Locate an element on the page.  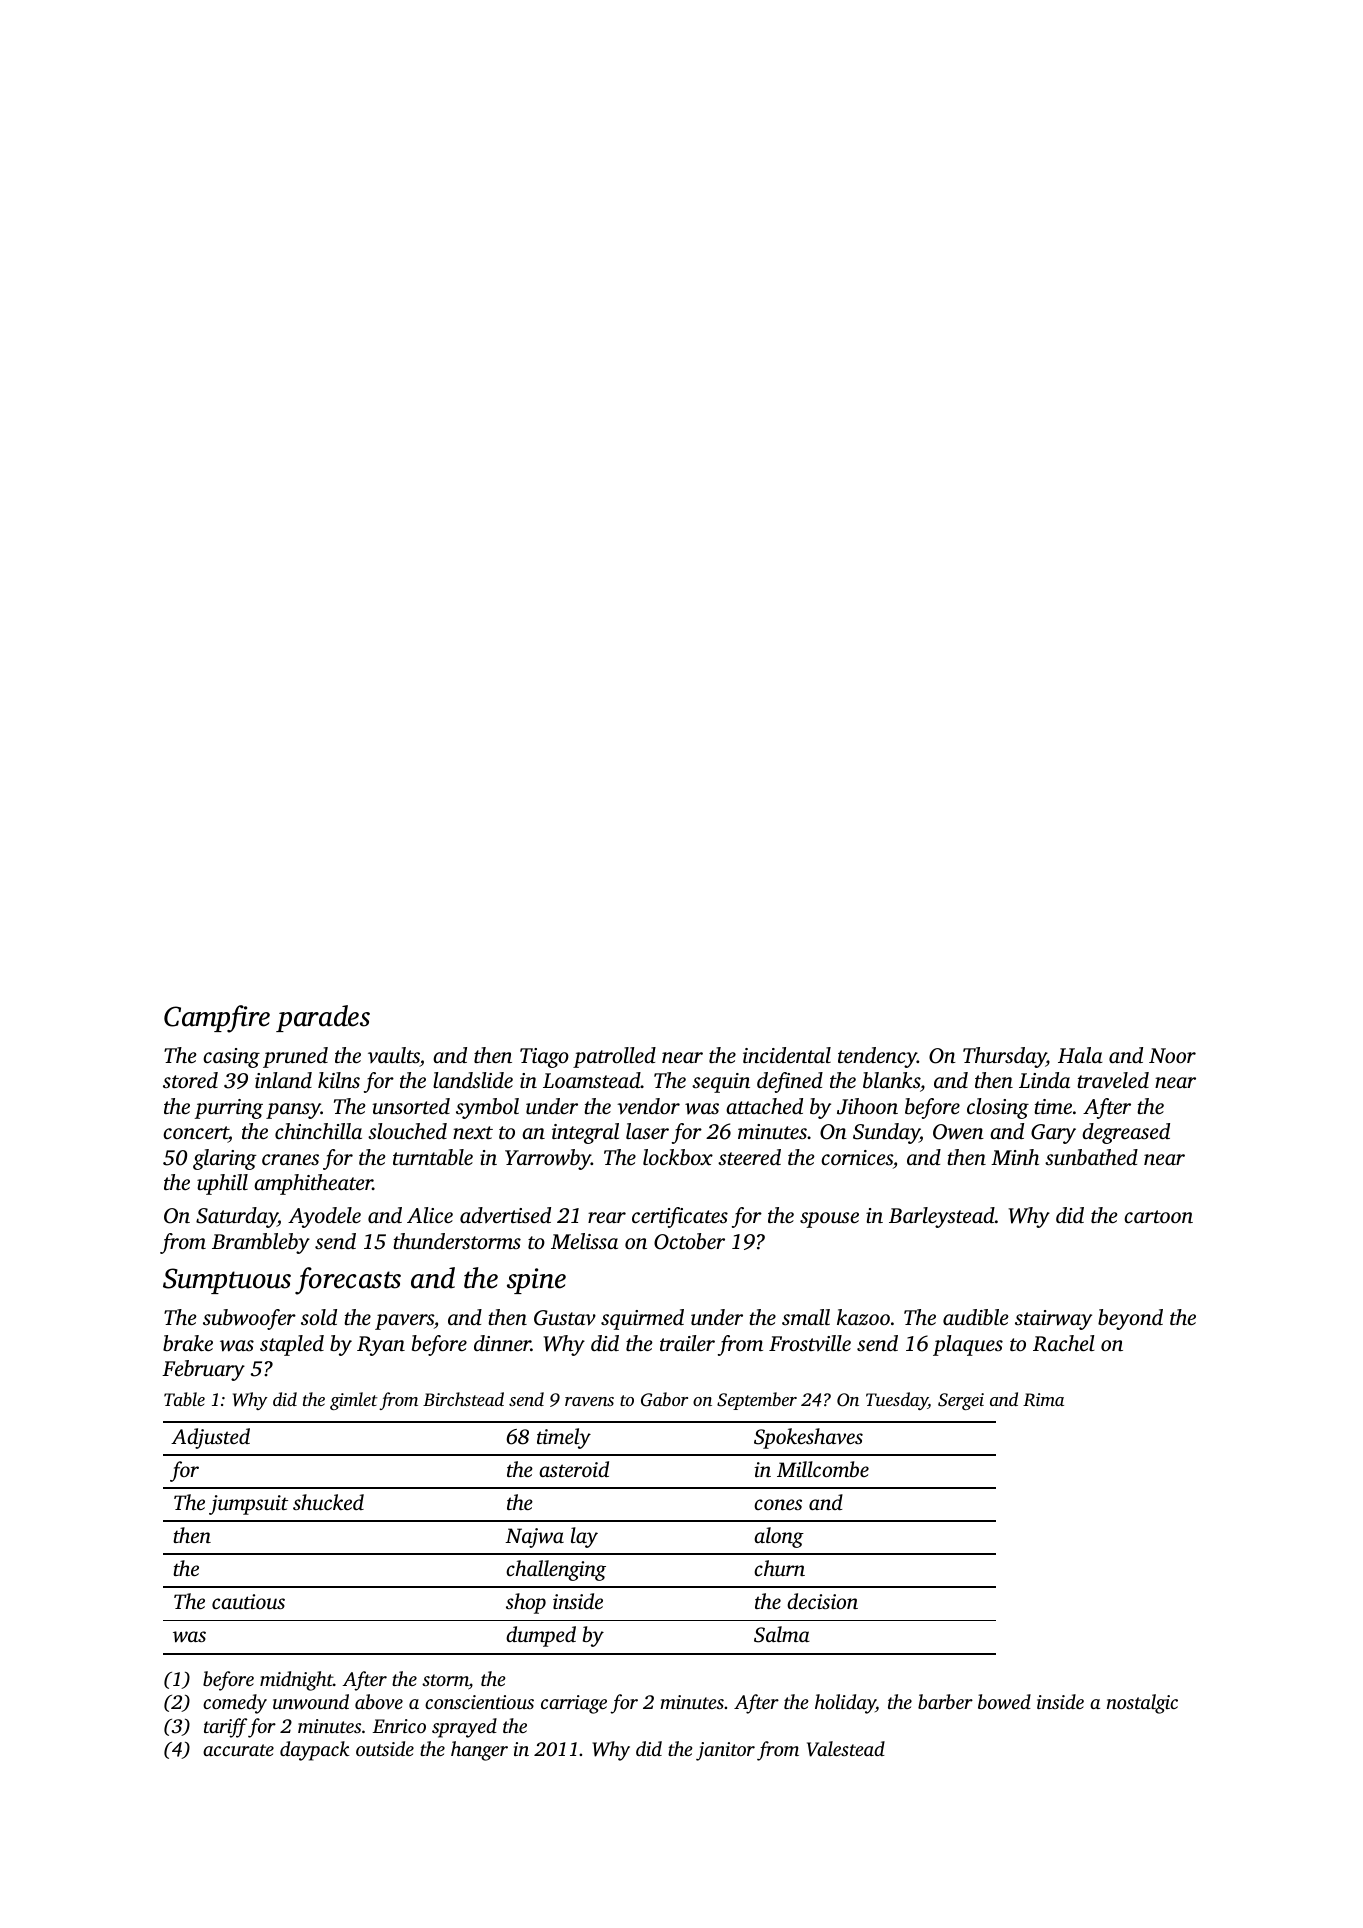
lay is located at coordinates (584, 1537).
